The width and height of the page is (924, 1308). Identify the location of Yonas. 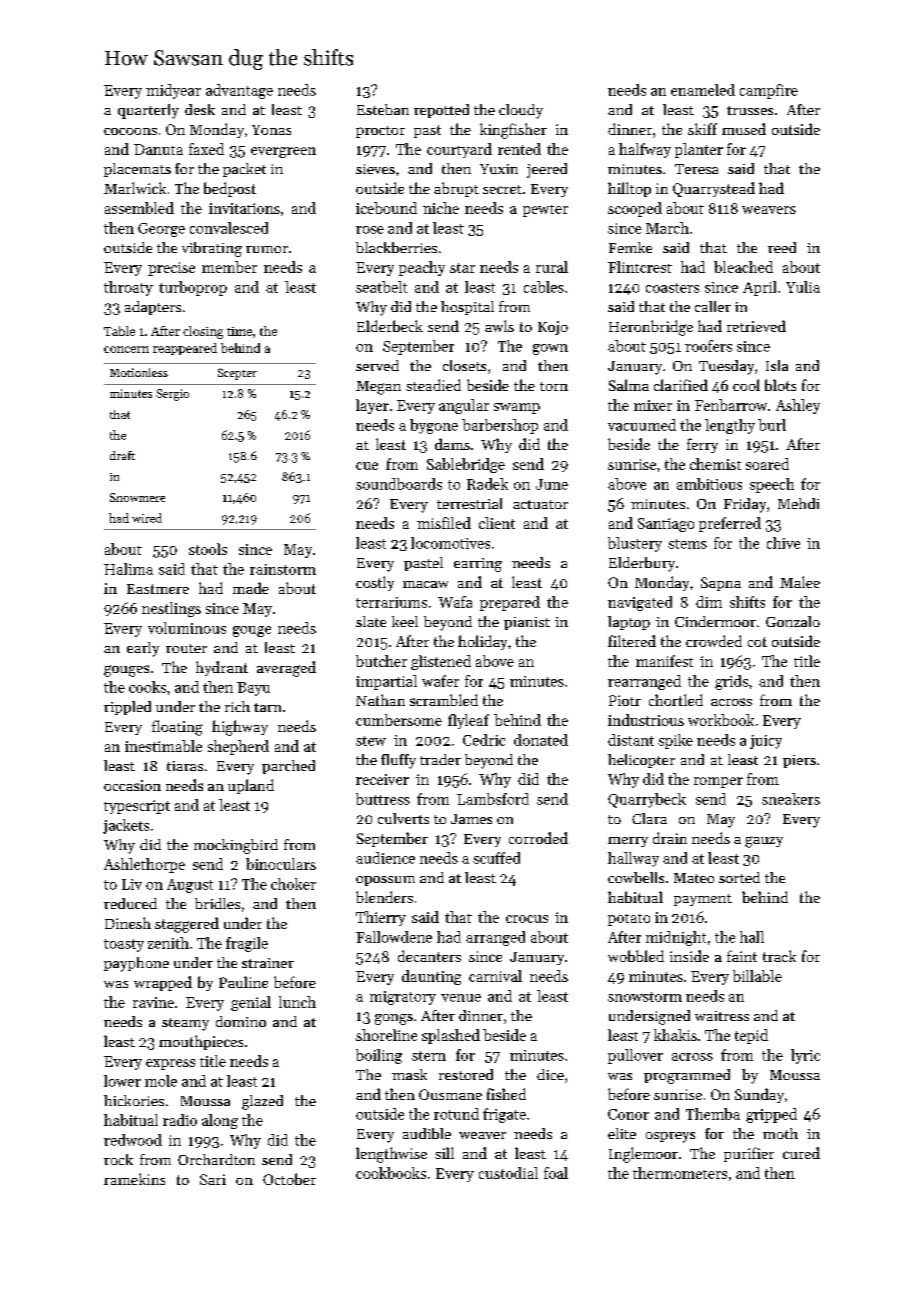
(271, 130).
